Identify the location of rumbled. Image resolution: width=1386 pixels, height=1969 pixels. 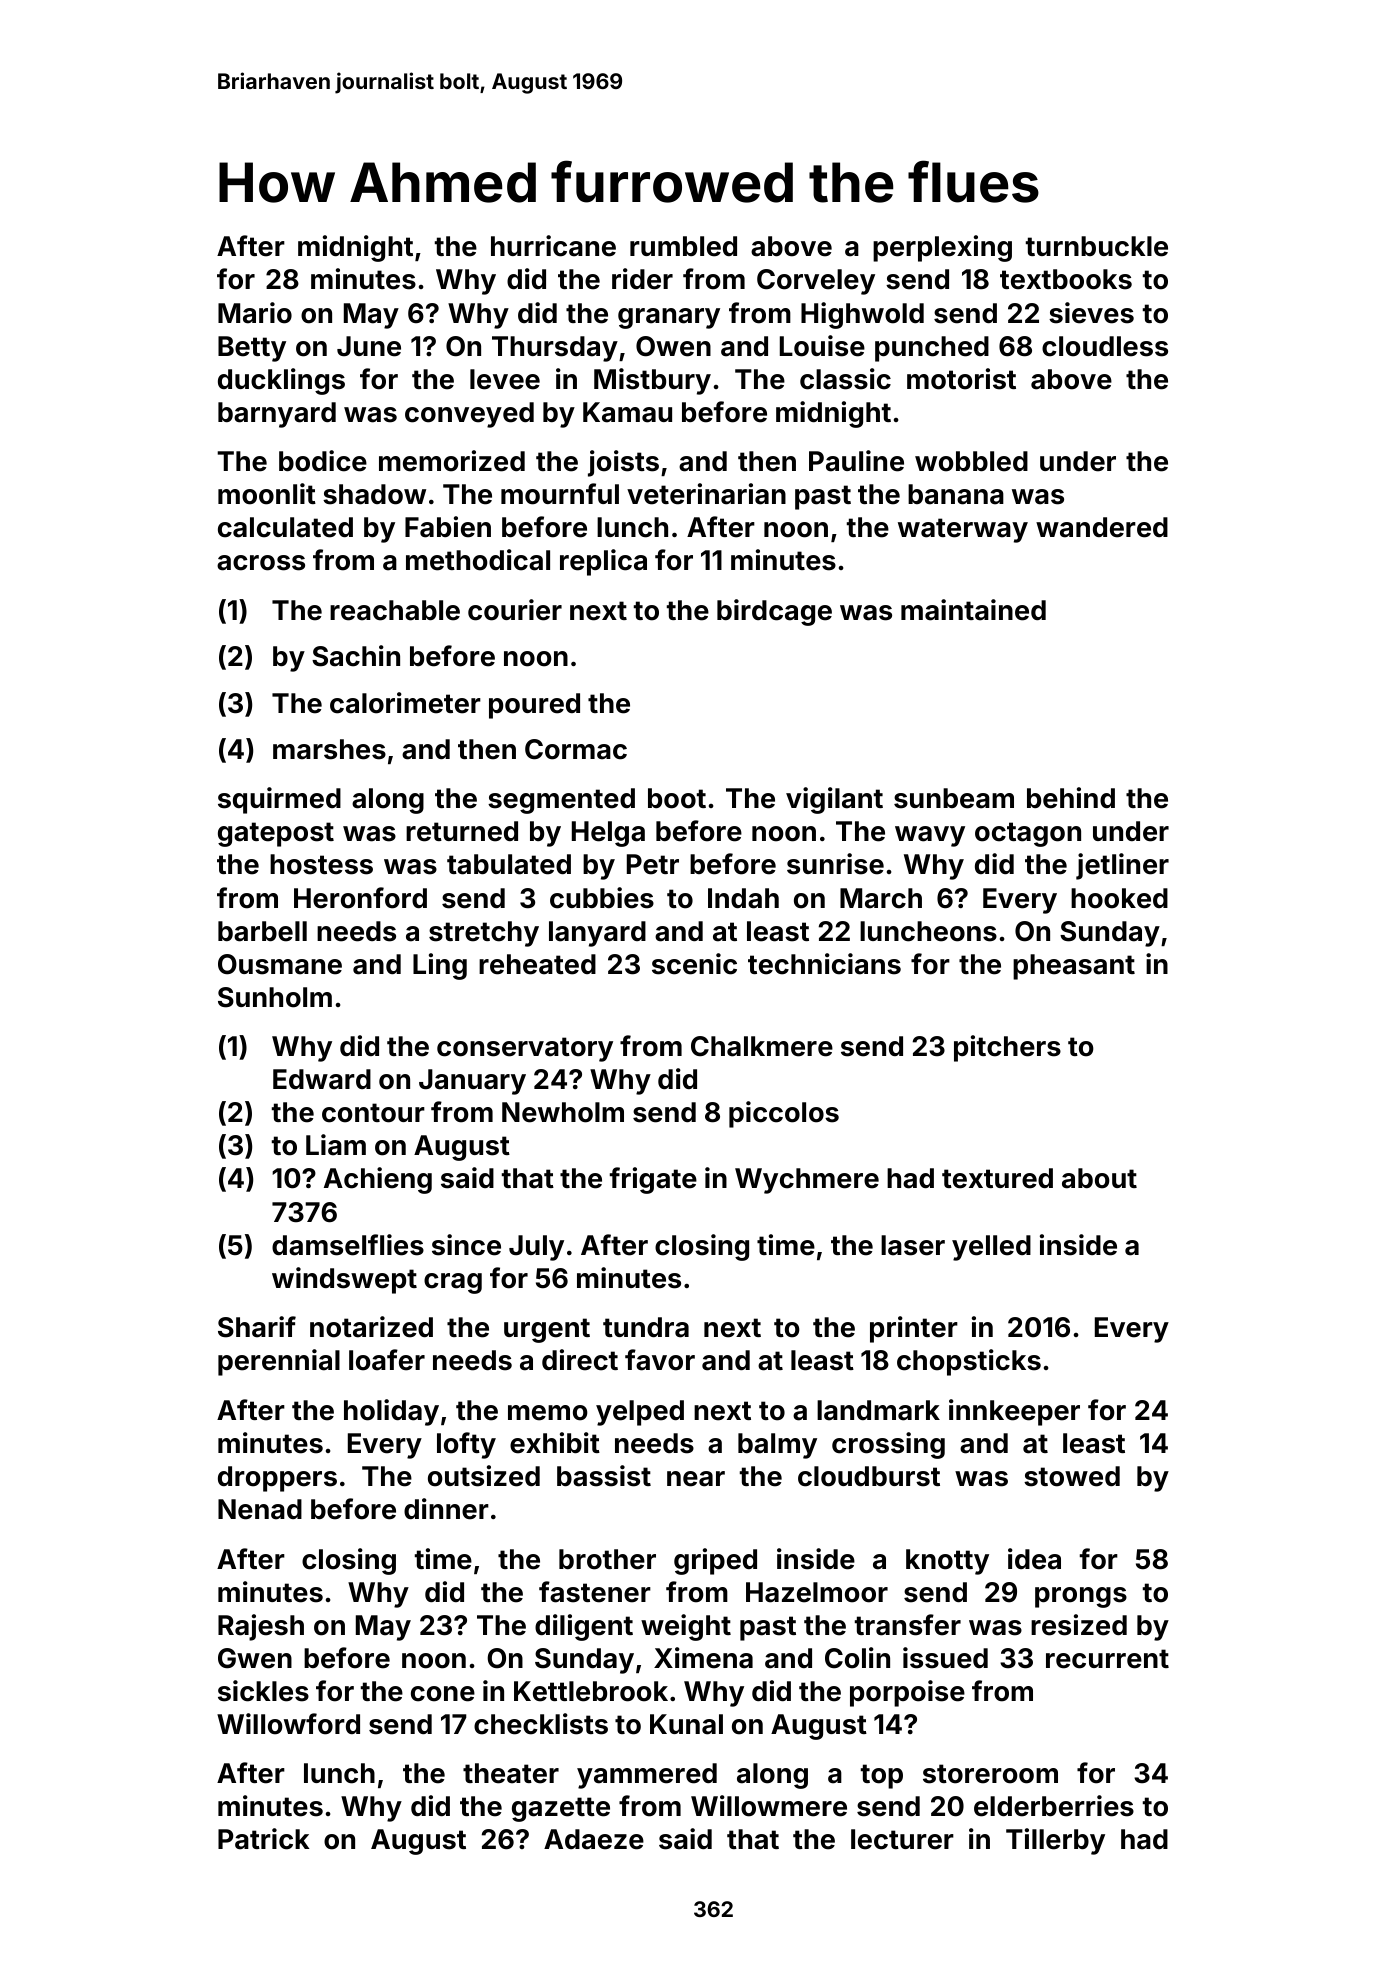
(683, 246).
